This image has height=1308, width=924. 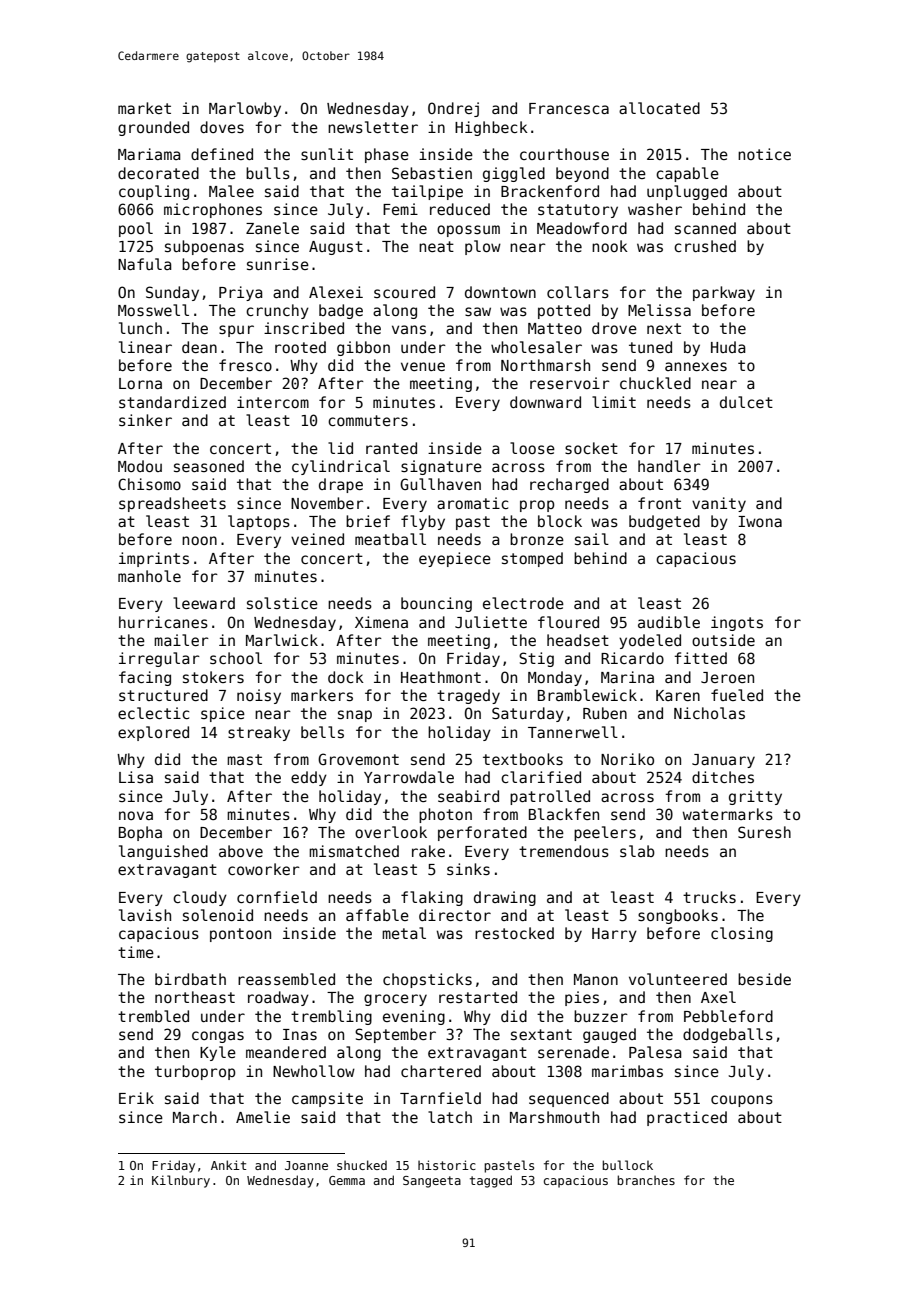 I want to click on Modou, so click(x=140, y=466).
